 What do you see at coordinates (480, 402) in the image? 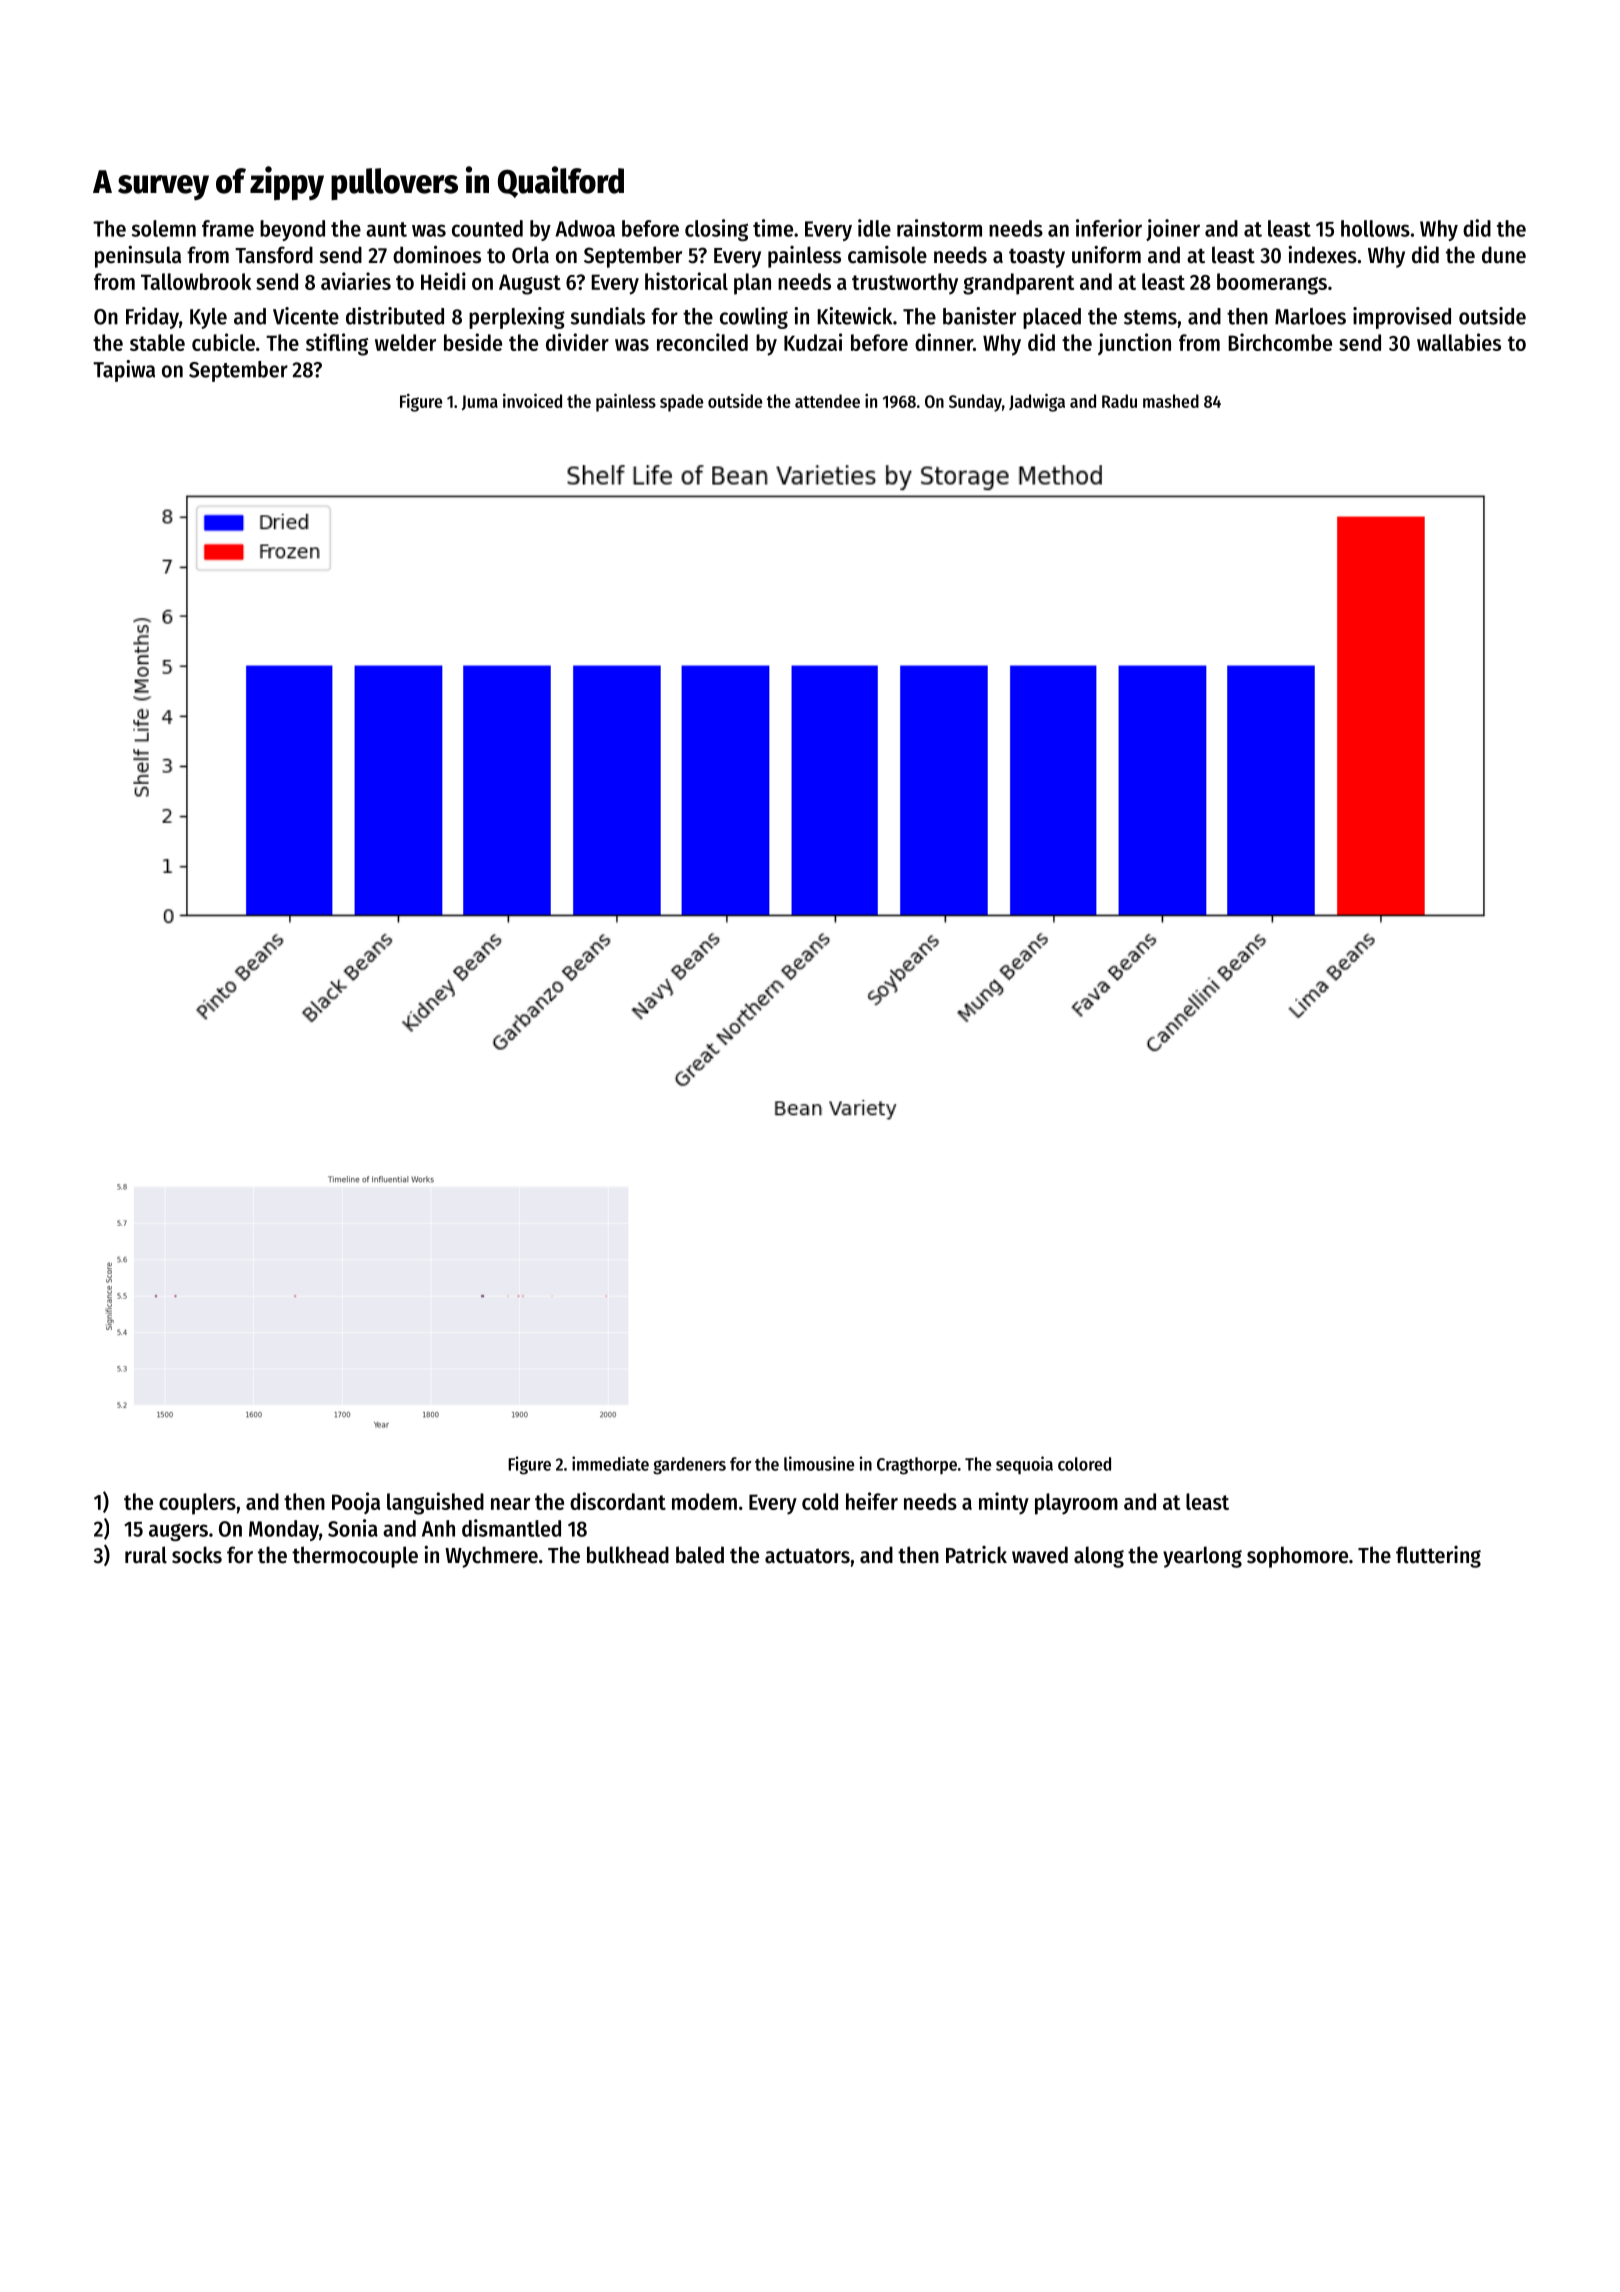
I see `Juma` at bounding box center [480, 402].
